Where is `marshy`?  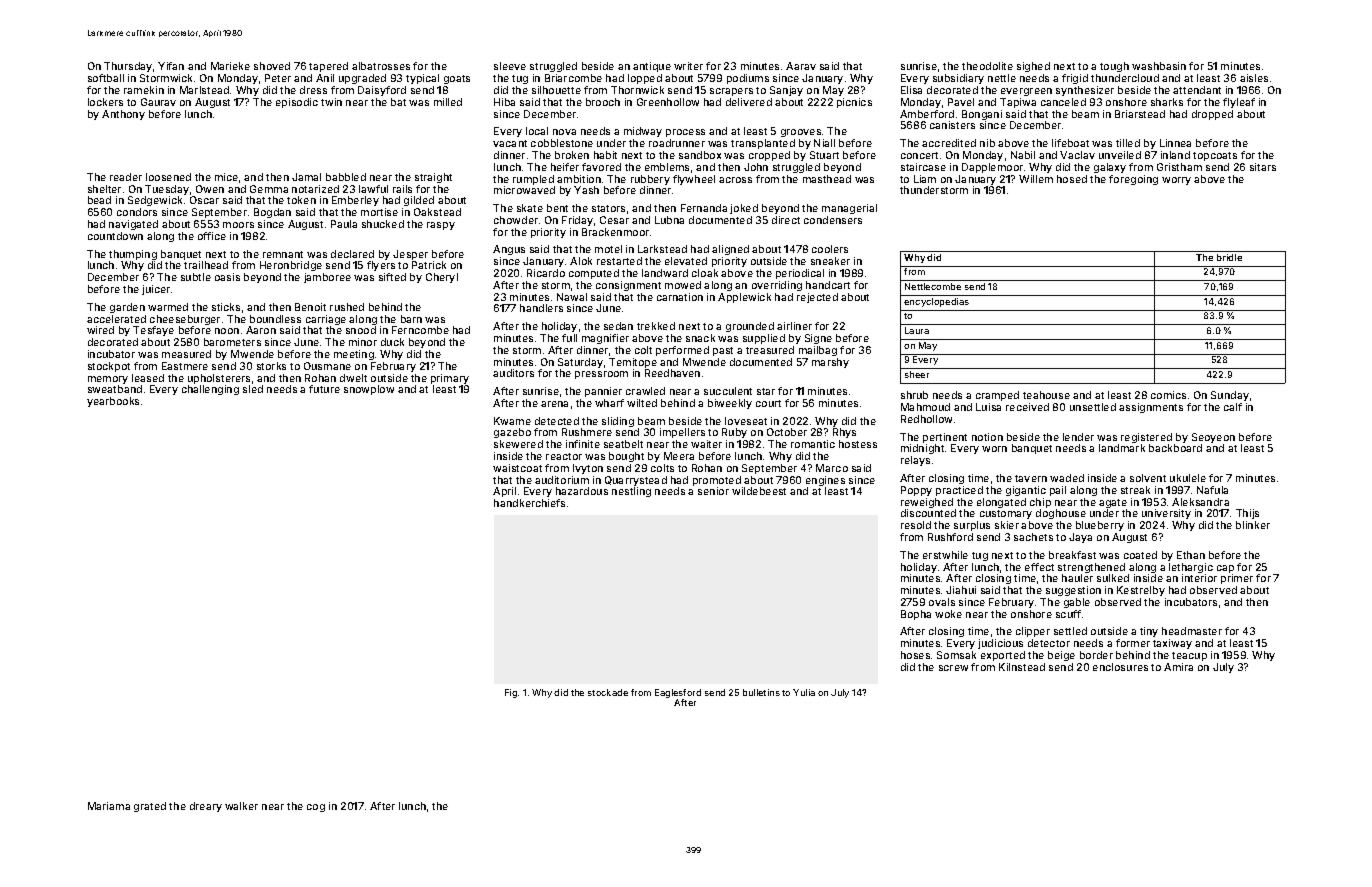
marshy is located at coordinates (830, 363).
